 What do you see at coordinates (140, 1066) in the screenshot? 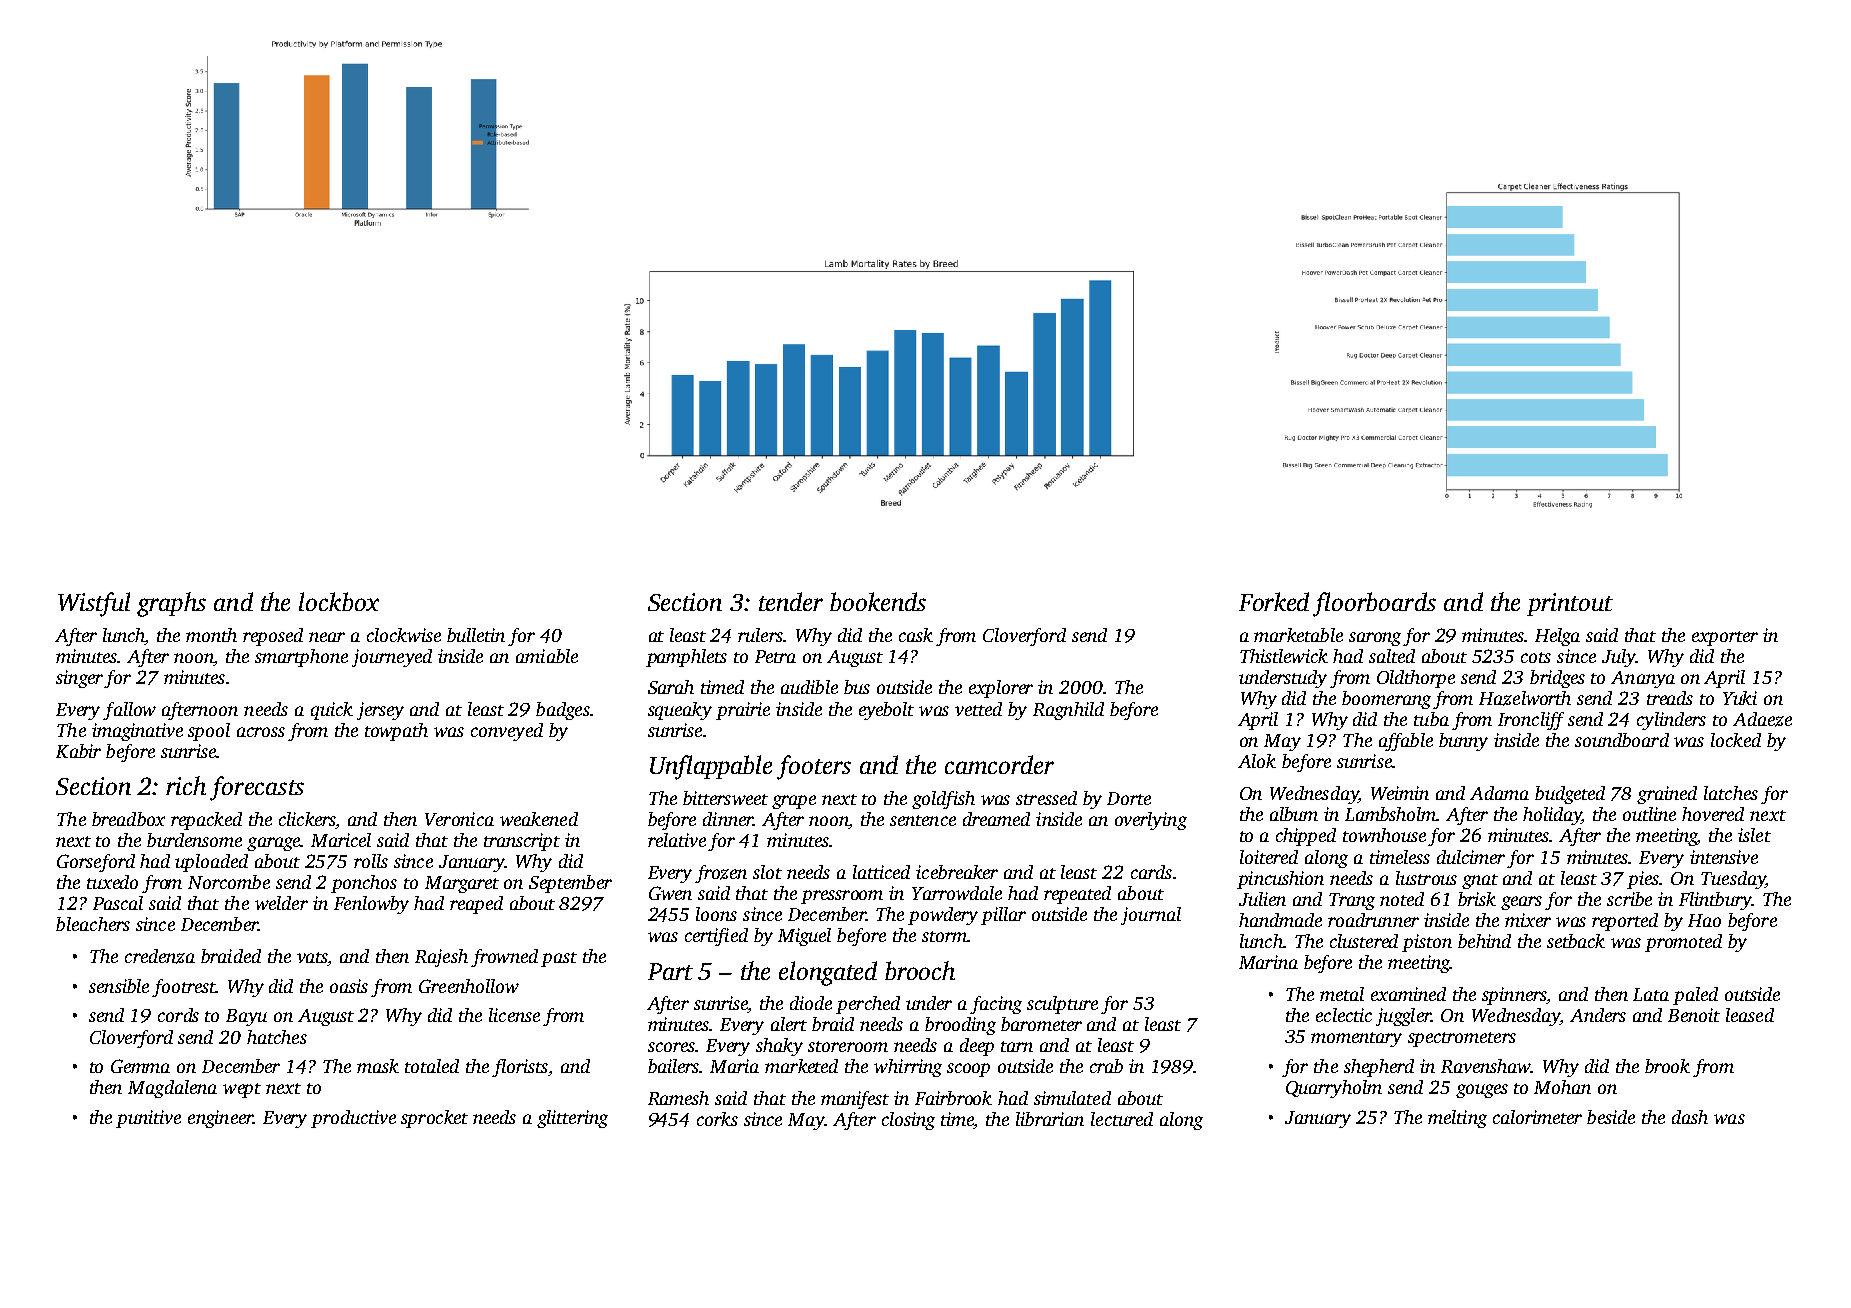
I see `Gemma` at bounding box center [140, 1066].
